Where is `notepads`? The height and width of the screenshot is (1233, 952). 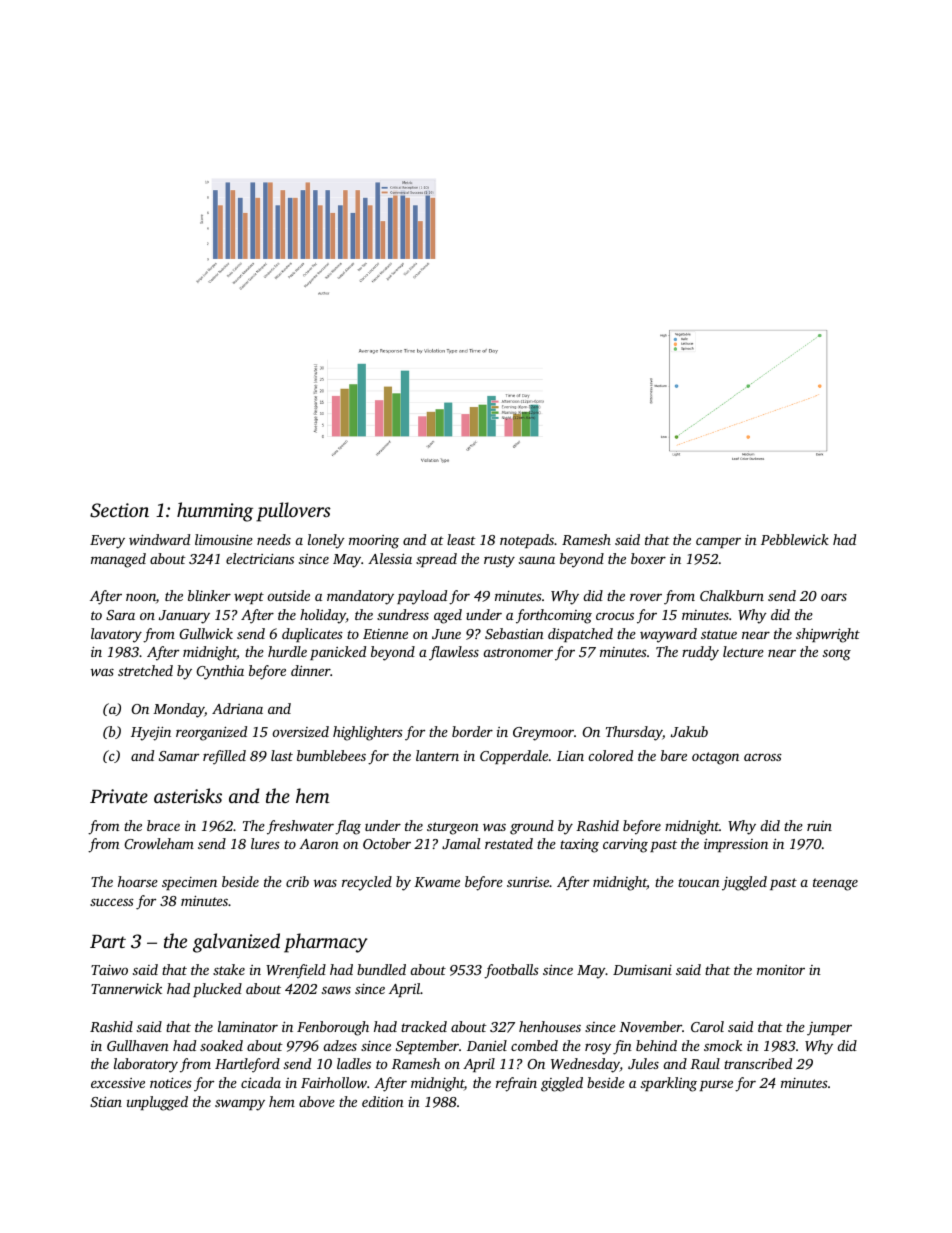 notepads is located at coordinates (527, 541).
